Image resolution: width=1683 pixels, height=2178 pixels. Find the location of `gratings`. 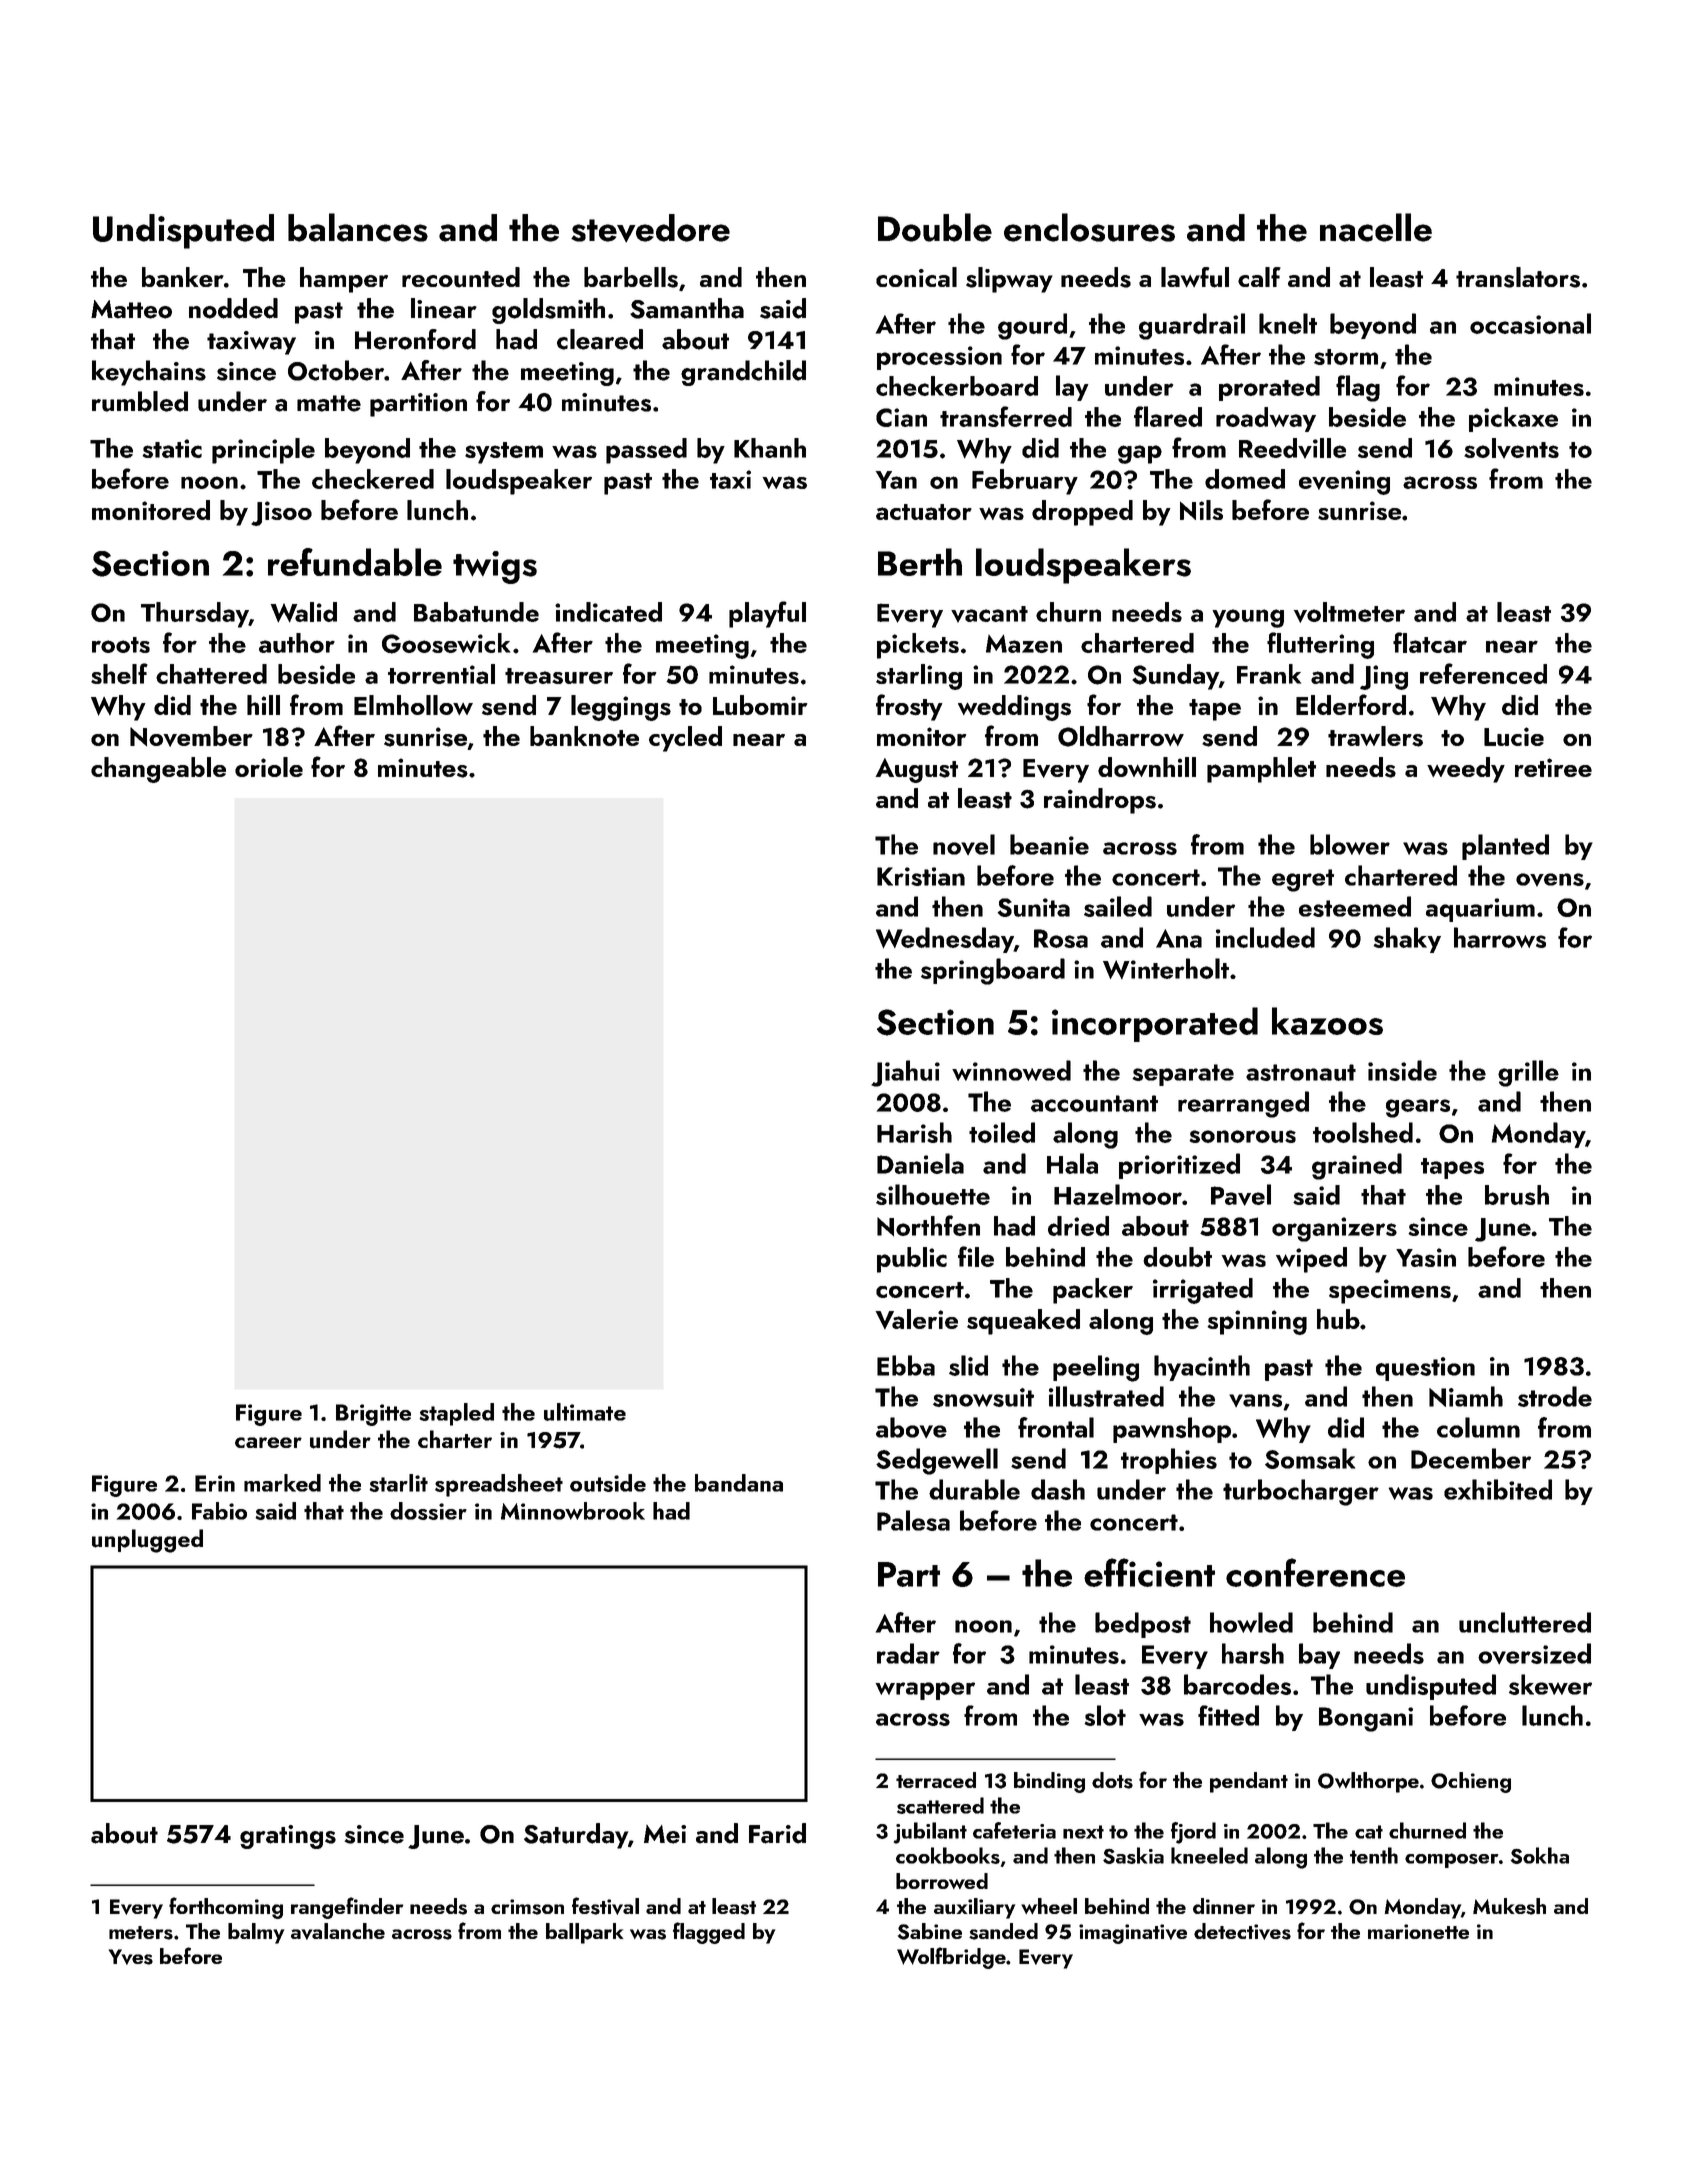

gratings is located at coordinates (288, 1837).
